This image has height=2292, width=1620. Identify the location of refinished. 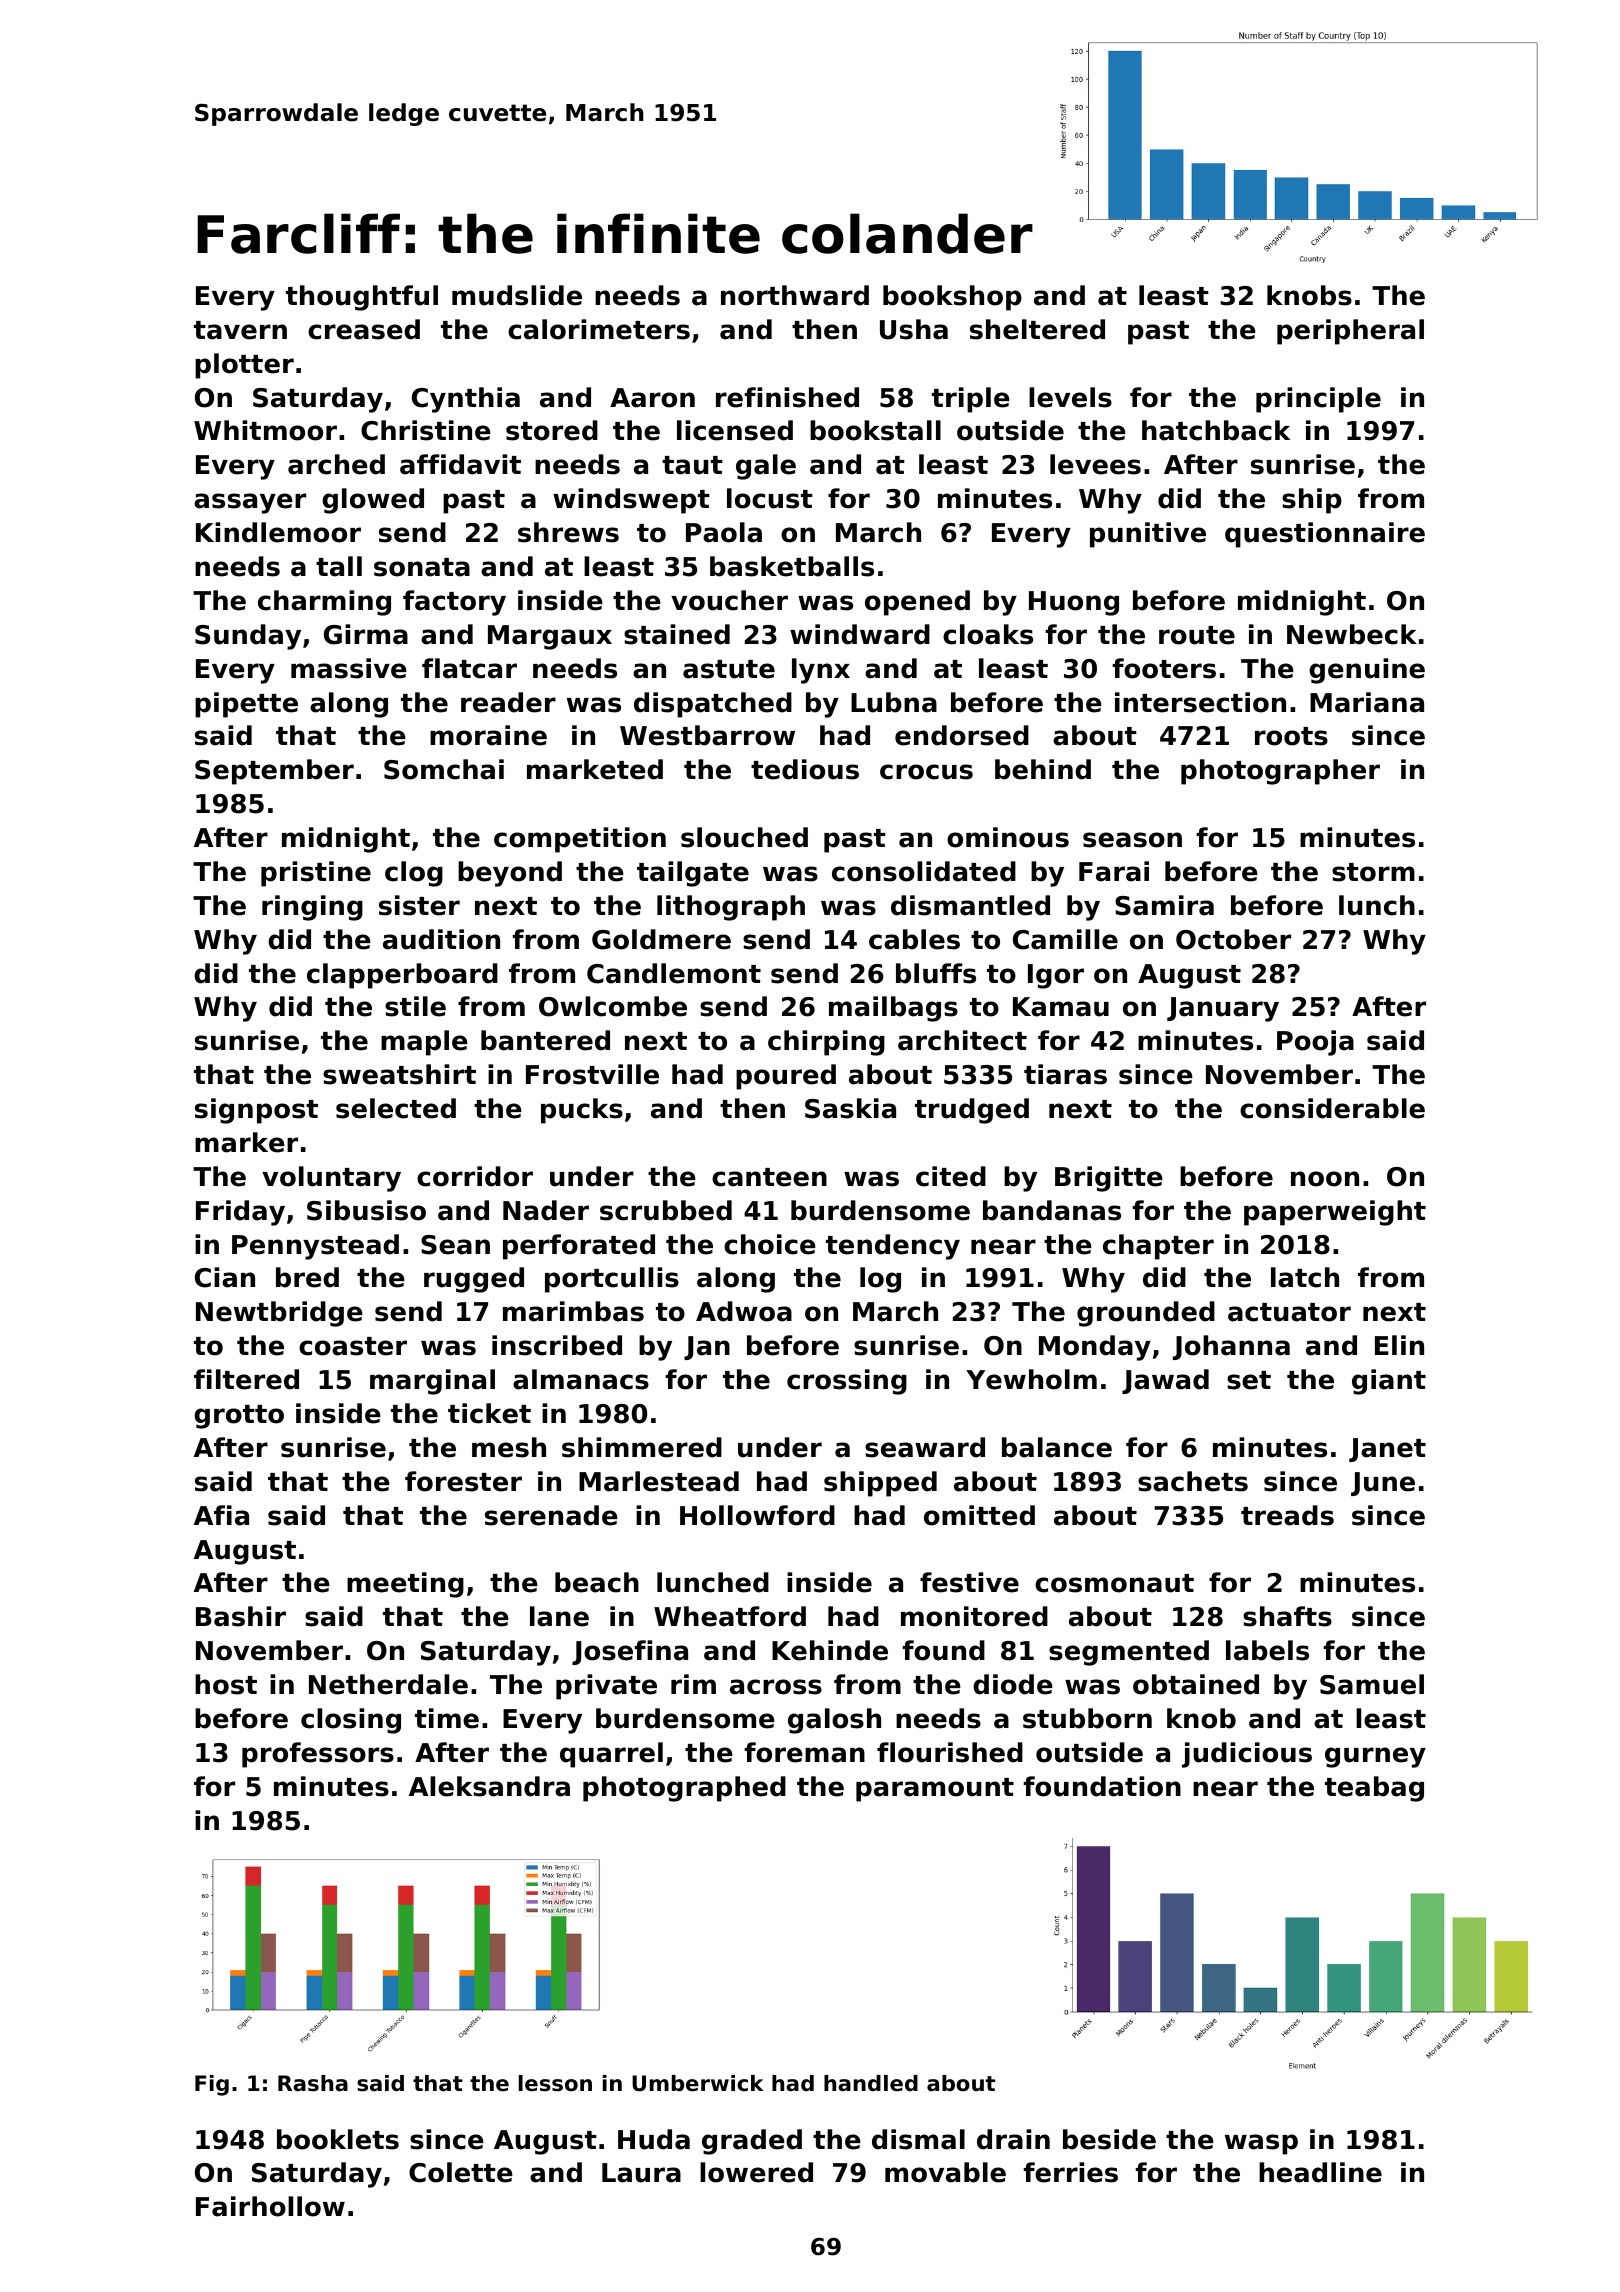
(787, 397).
